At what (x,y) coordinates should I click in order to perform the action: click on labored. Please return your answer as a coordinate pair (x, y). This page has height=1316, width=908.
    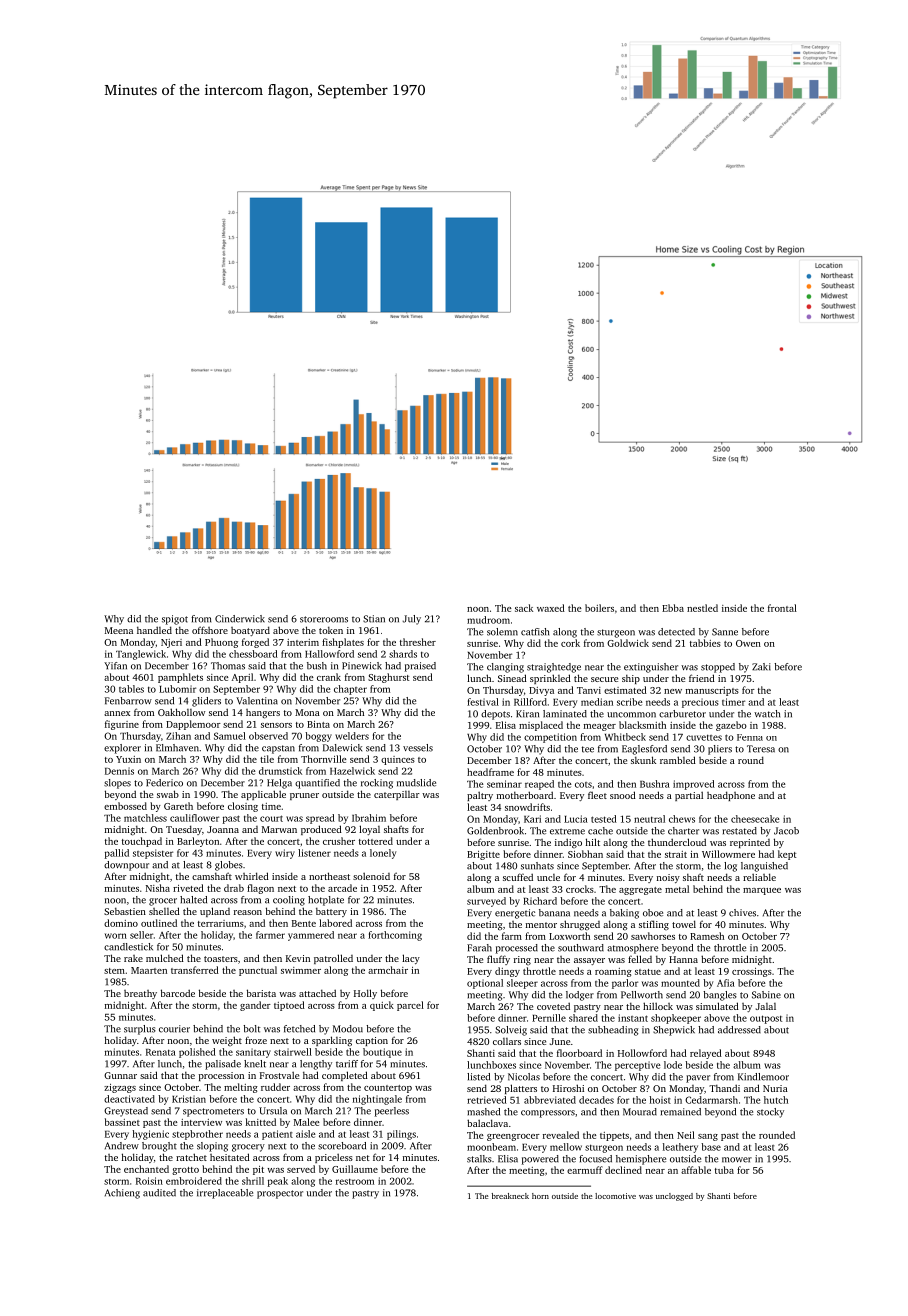
    Looking at the image, I should click on (335, 923).
